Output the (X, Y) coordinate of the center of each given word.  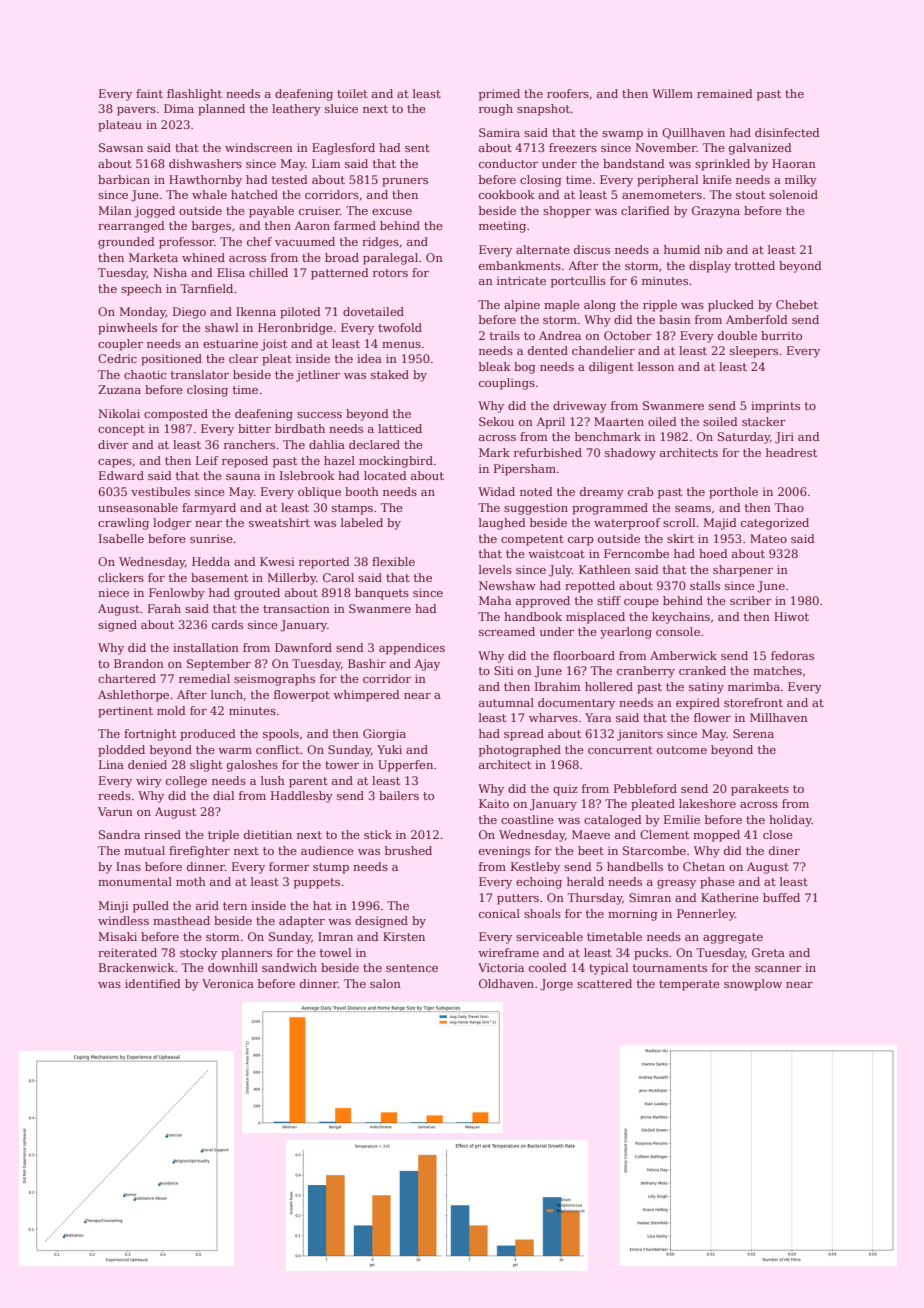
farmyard (209, 509)
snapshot (543, 110)
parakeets (760, 790)
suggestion (536, 509)
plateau (120, 126)
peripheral (667, 181)
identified (153, 983)
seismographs (274, 680)
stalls (705, 585)
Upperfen (405, 766)
